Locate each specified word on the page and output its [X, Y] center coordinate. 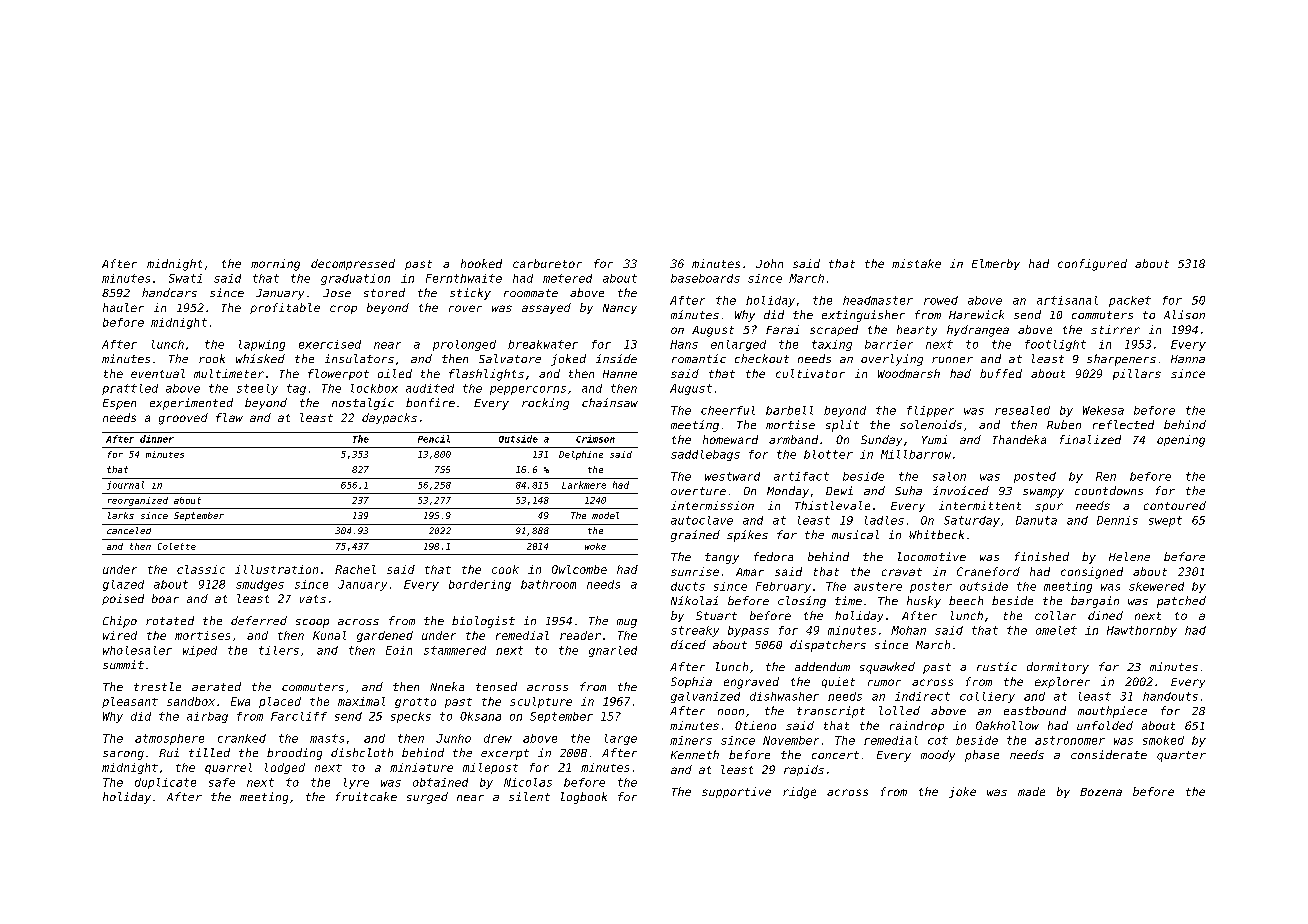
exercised [330, 344]
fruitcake [366, 796]
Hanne [620, 374]
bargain [1095, 602]
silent [529, 796]
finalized [1090, 439]
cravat [902, 572]
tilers [279, 650]
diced [688, 644]
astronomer [1070, 740]
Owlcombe [579, 569]
